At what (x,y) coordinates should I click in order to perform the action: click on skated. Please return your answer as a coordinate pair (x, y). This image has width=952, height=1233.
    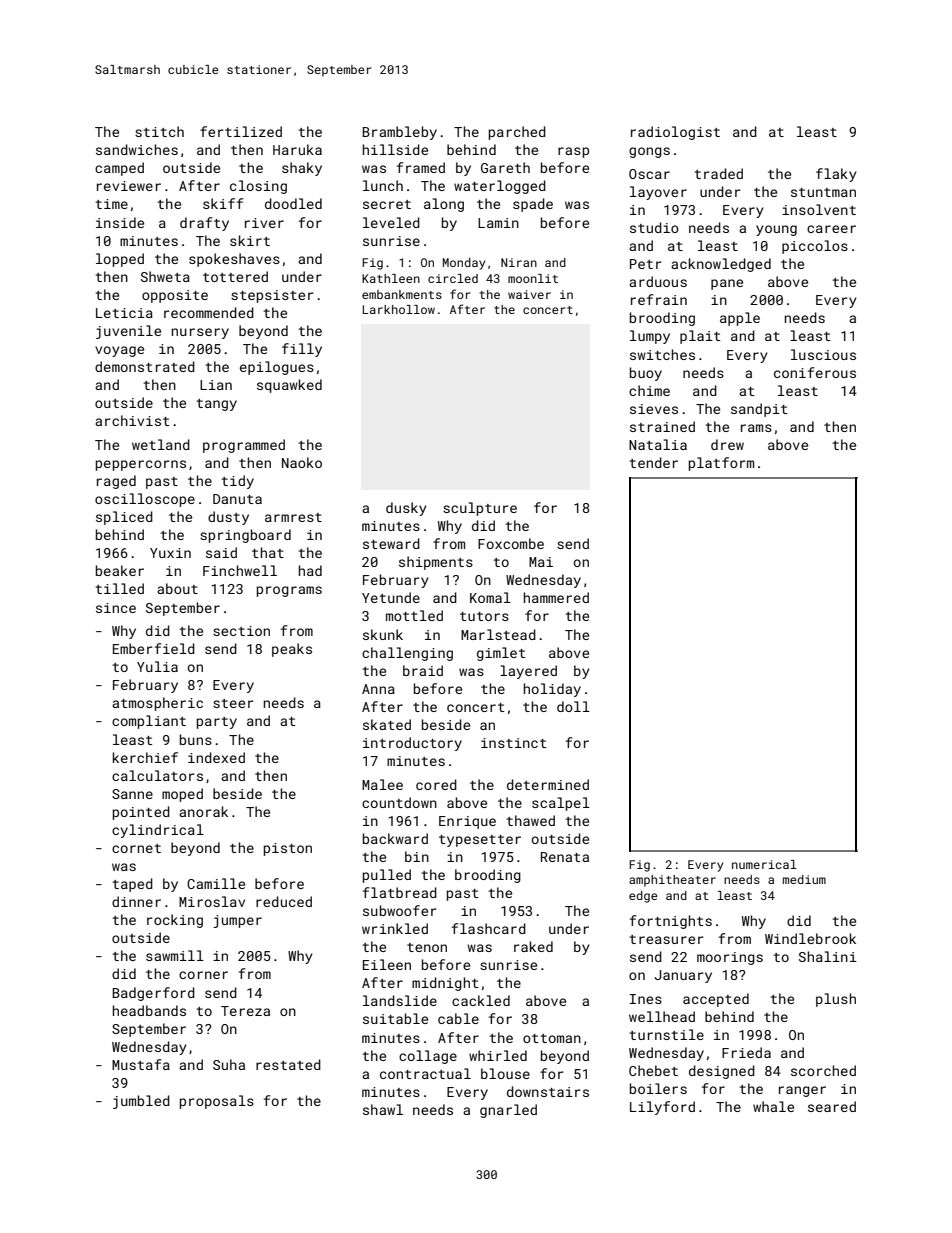
    Looking at the image, I should click on (387, 724).
